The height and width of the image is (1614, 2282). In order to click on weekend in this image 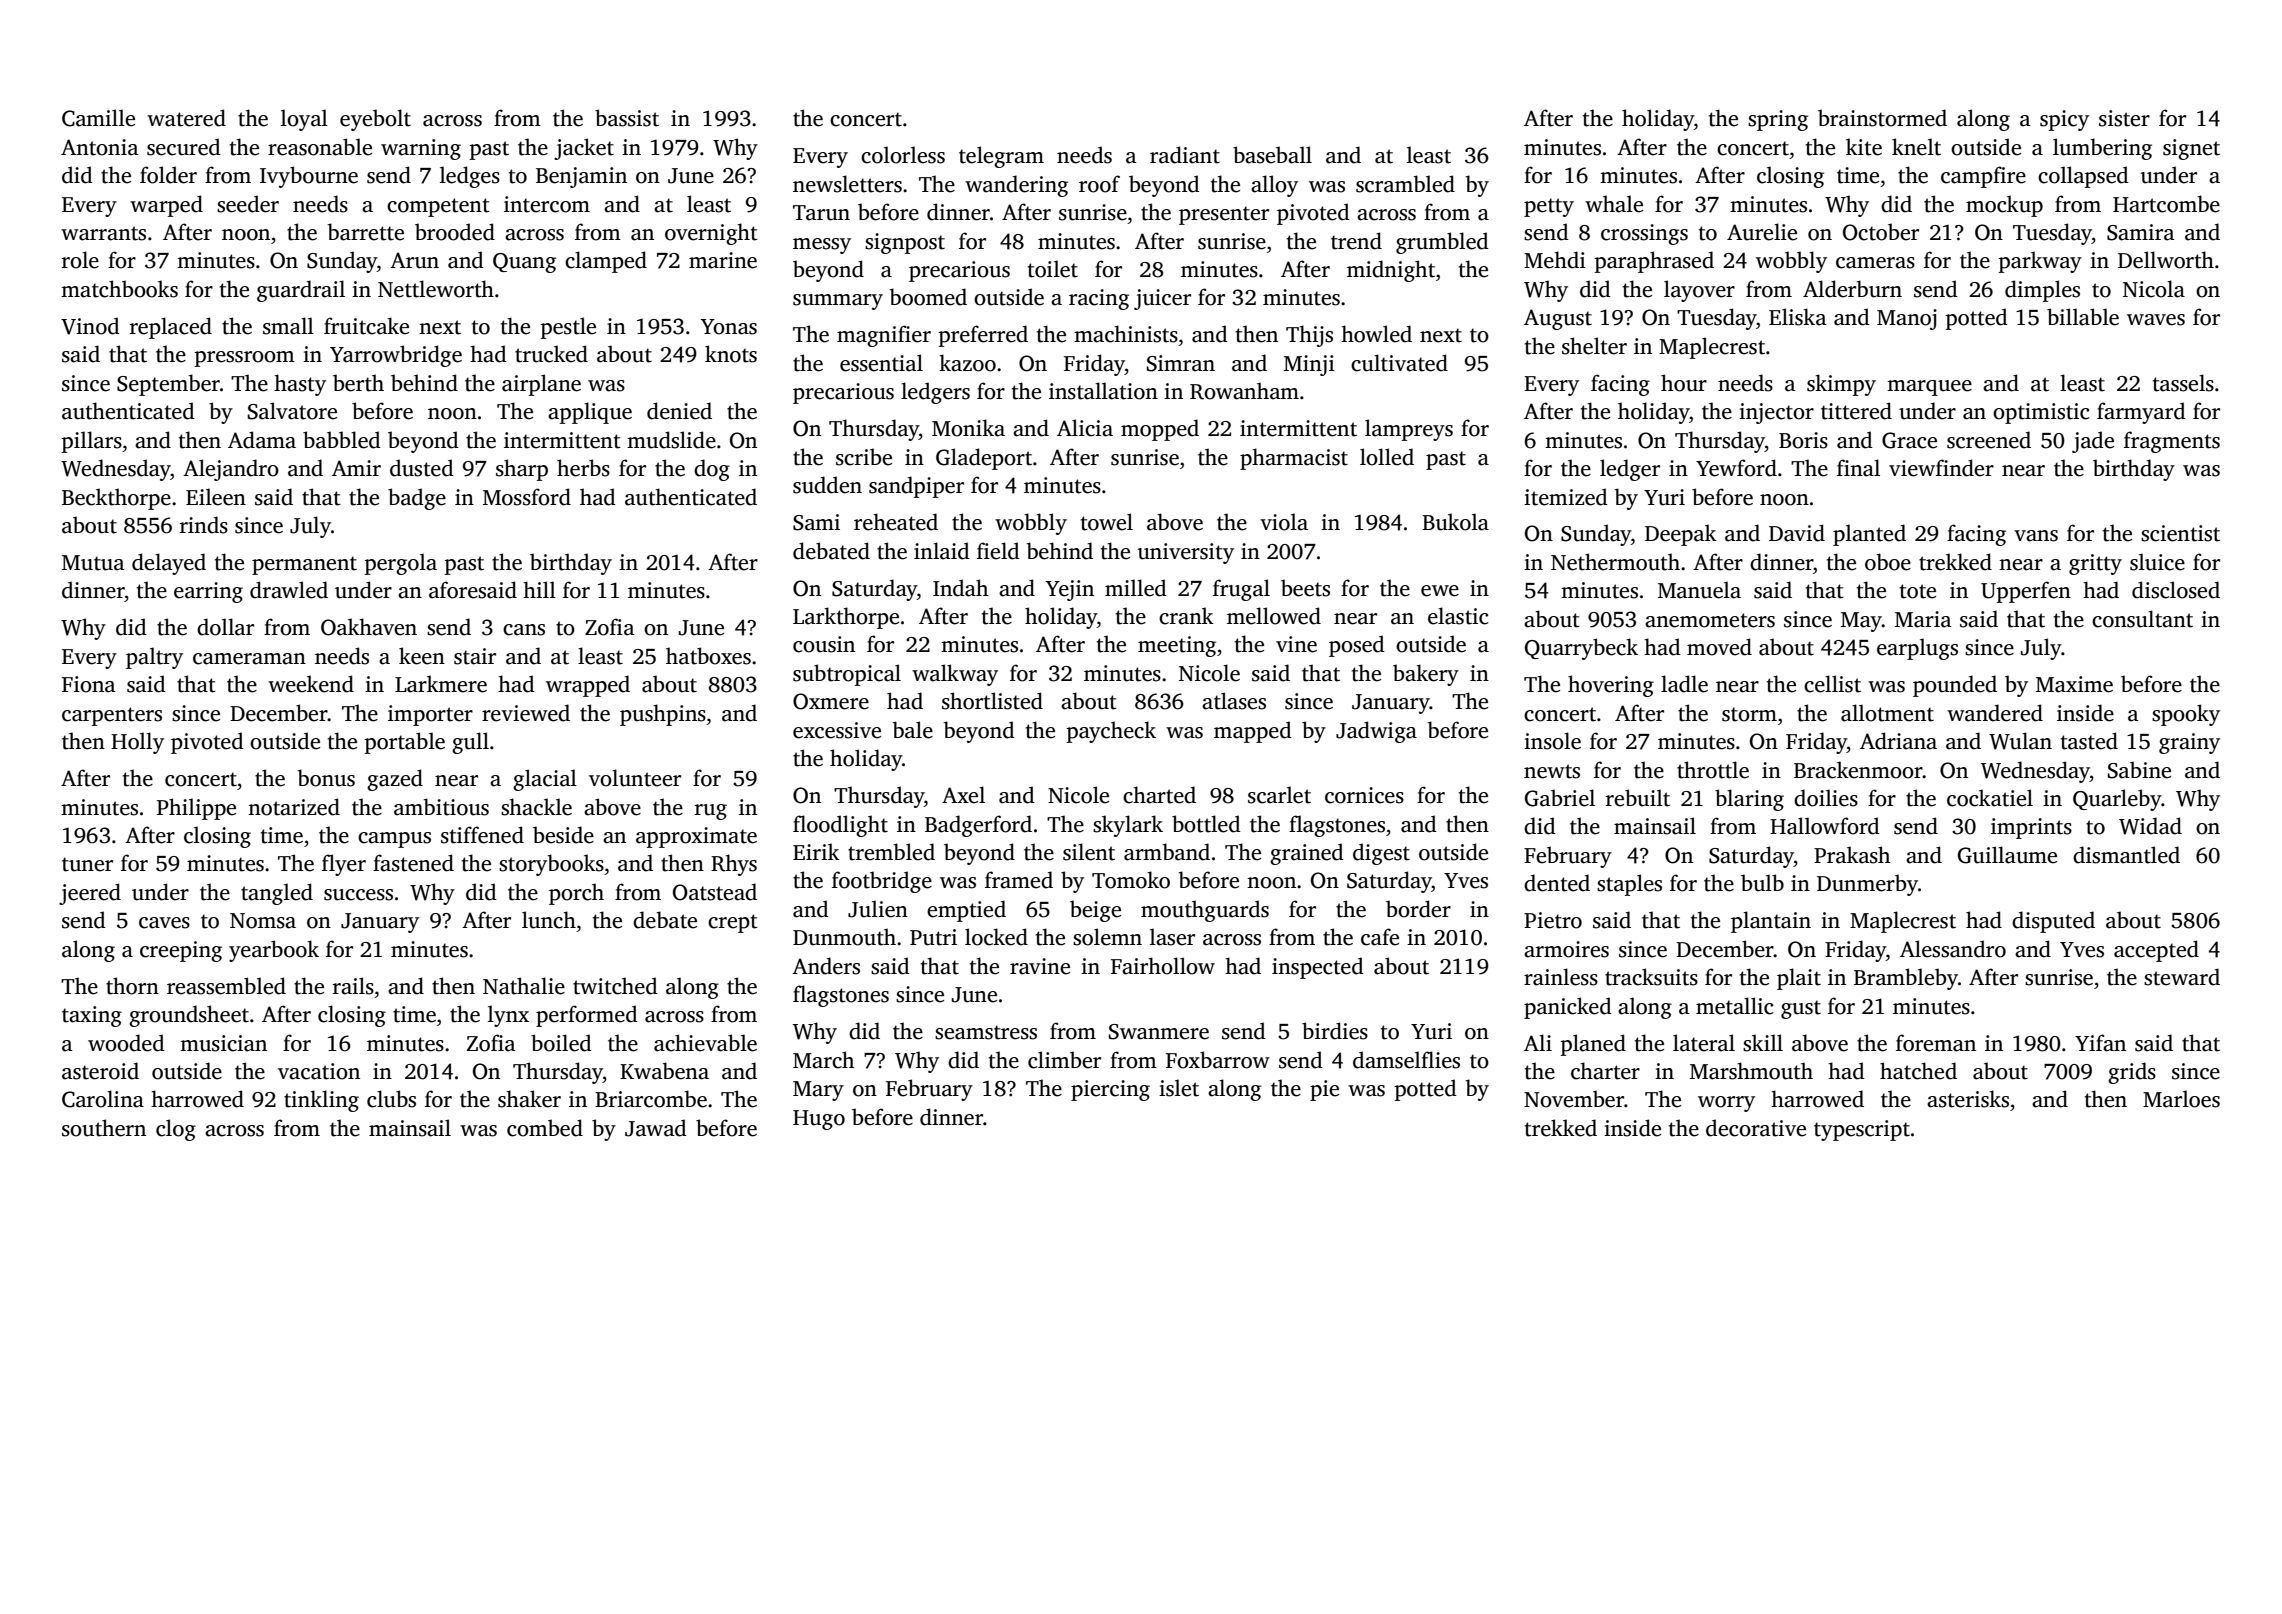, I will do `click(311, 684)`.
